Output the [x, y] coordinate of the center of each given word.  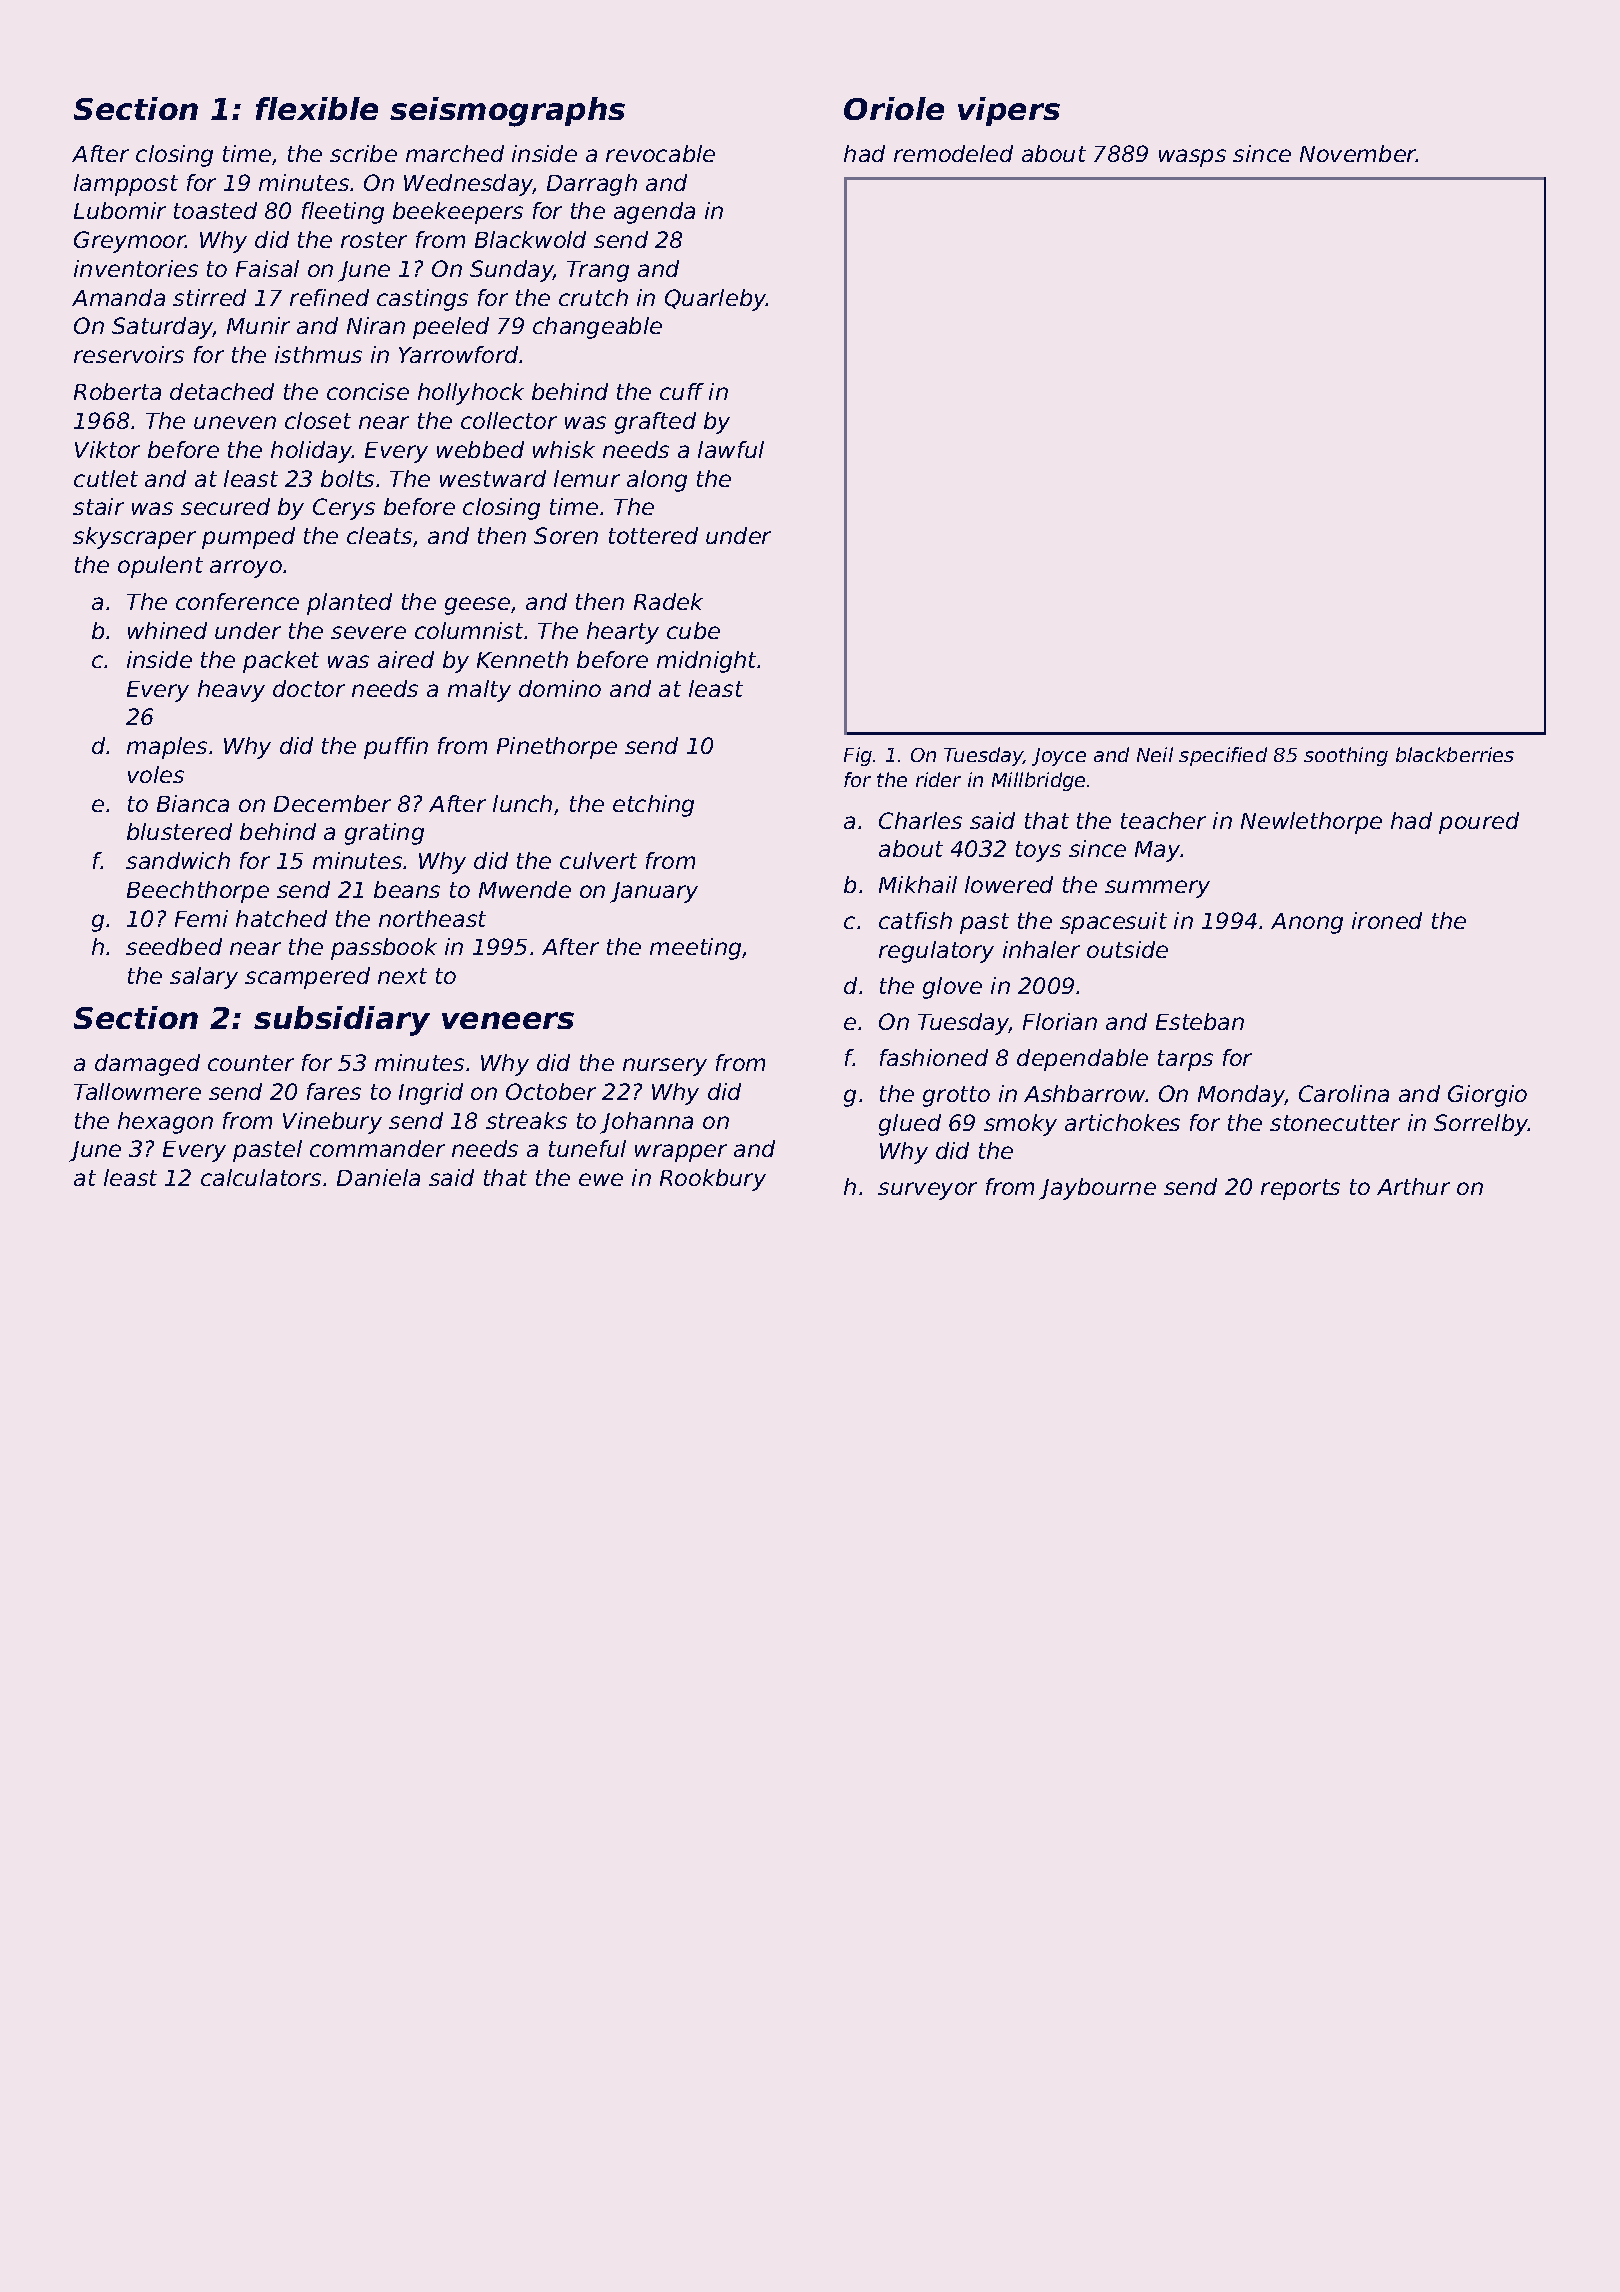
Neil [1155, 754]
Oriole [894, 108]
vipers [1009, 111]
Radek [668, 601]
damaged [147, 1065]
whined [167, 630]
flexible [317, 108]
